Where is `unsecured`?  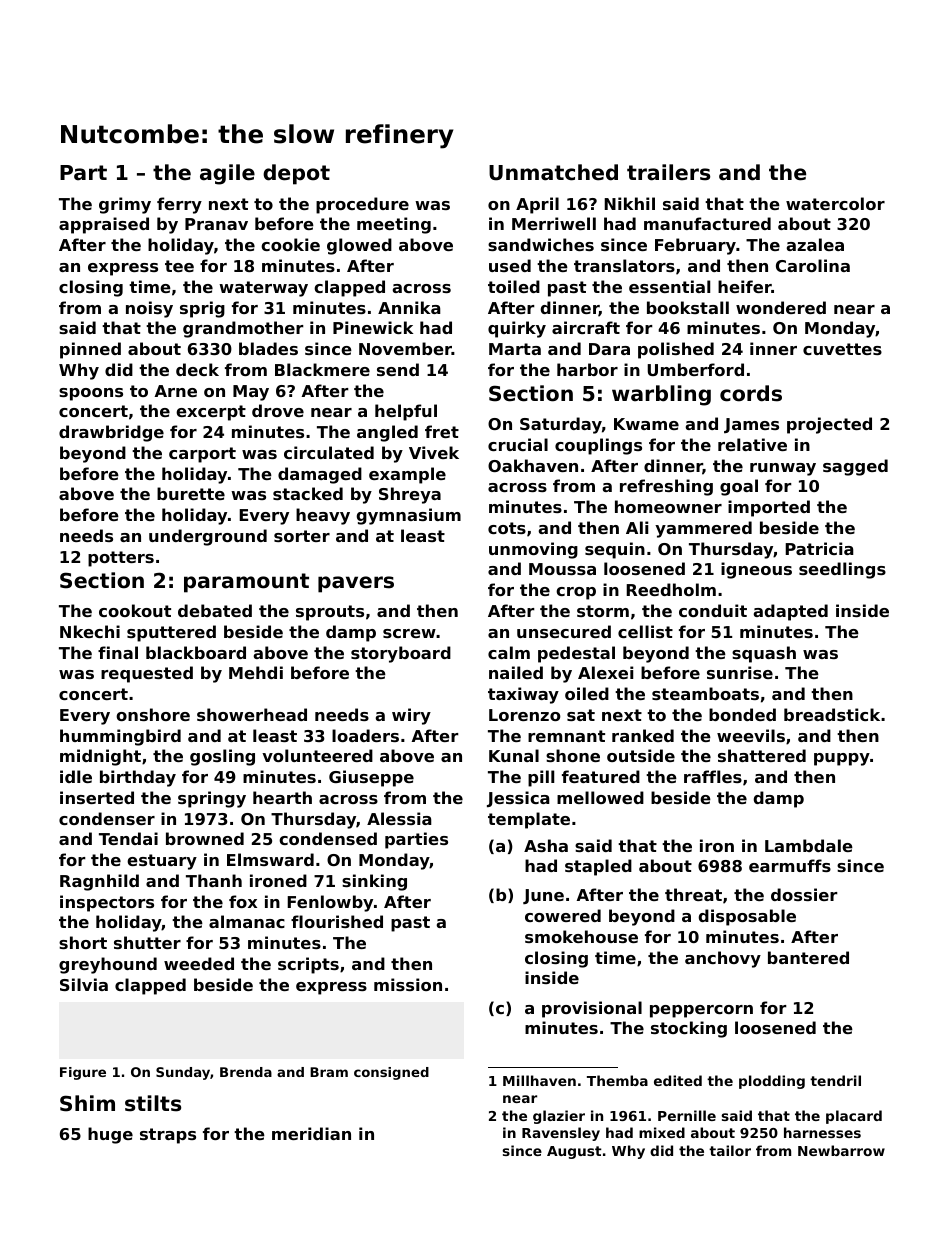 unsecured is located at coordinates (564, 631).
